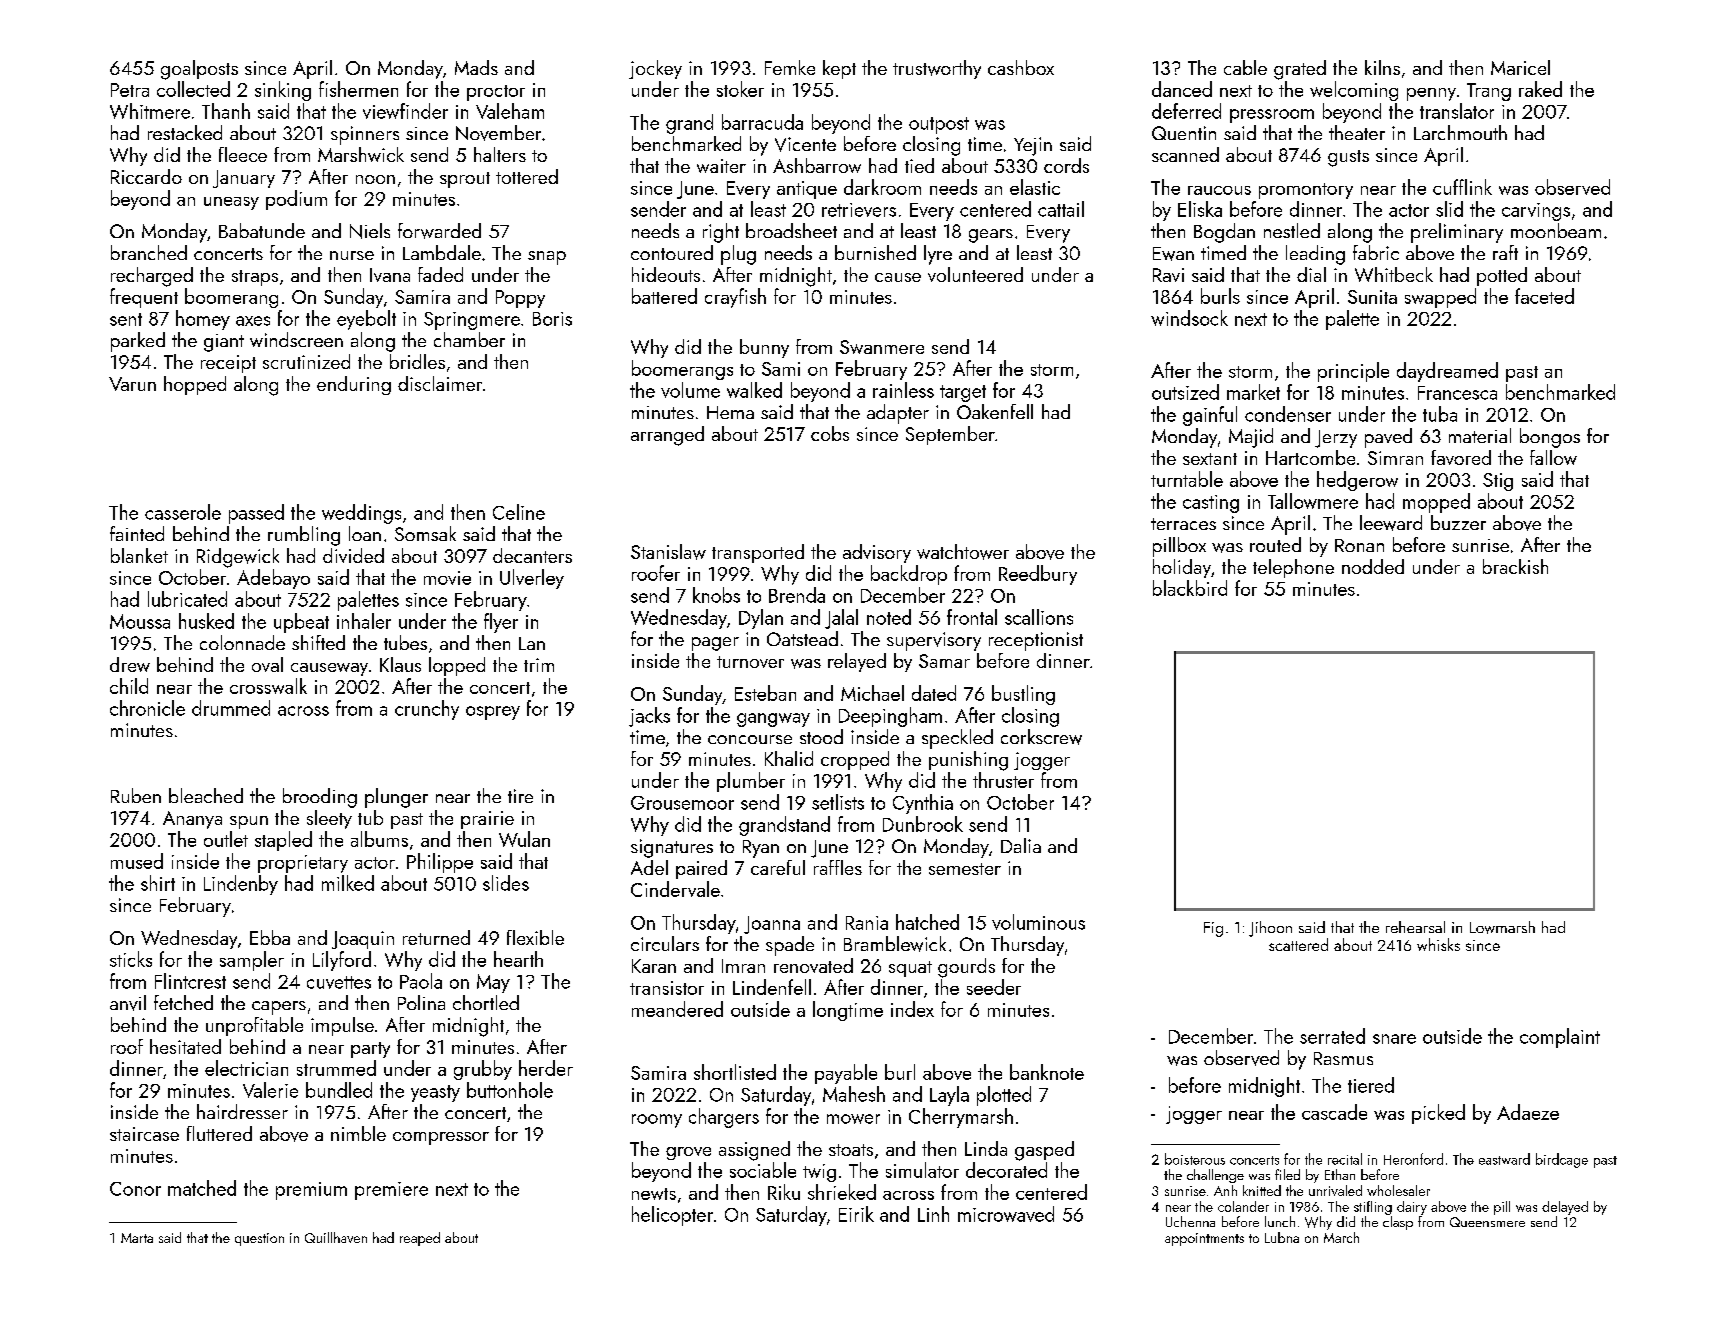 The image size is (1727, 1335). What do you see at coordinates (296, 339) in the document?
I see `windscreen` at bounding box center [296, 339].
